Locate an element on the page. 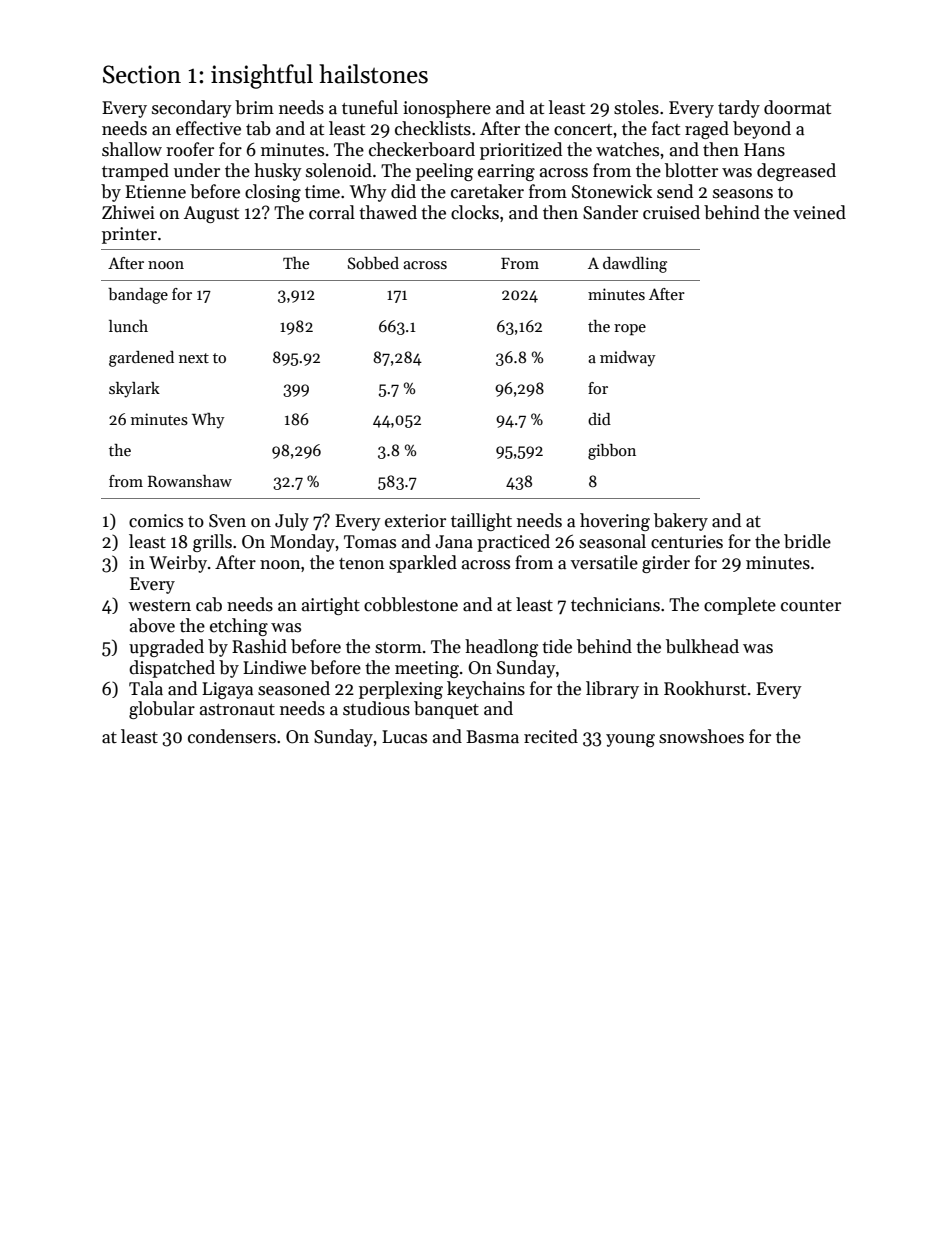 The width and height of the image is (952, 1233). western is located at coordinates (159, 606).
